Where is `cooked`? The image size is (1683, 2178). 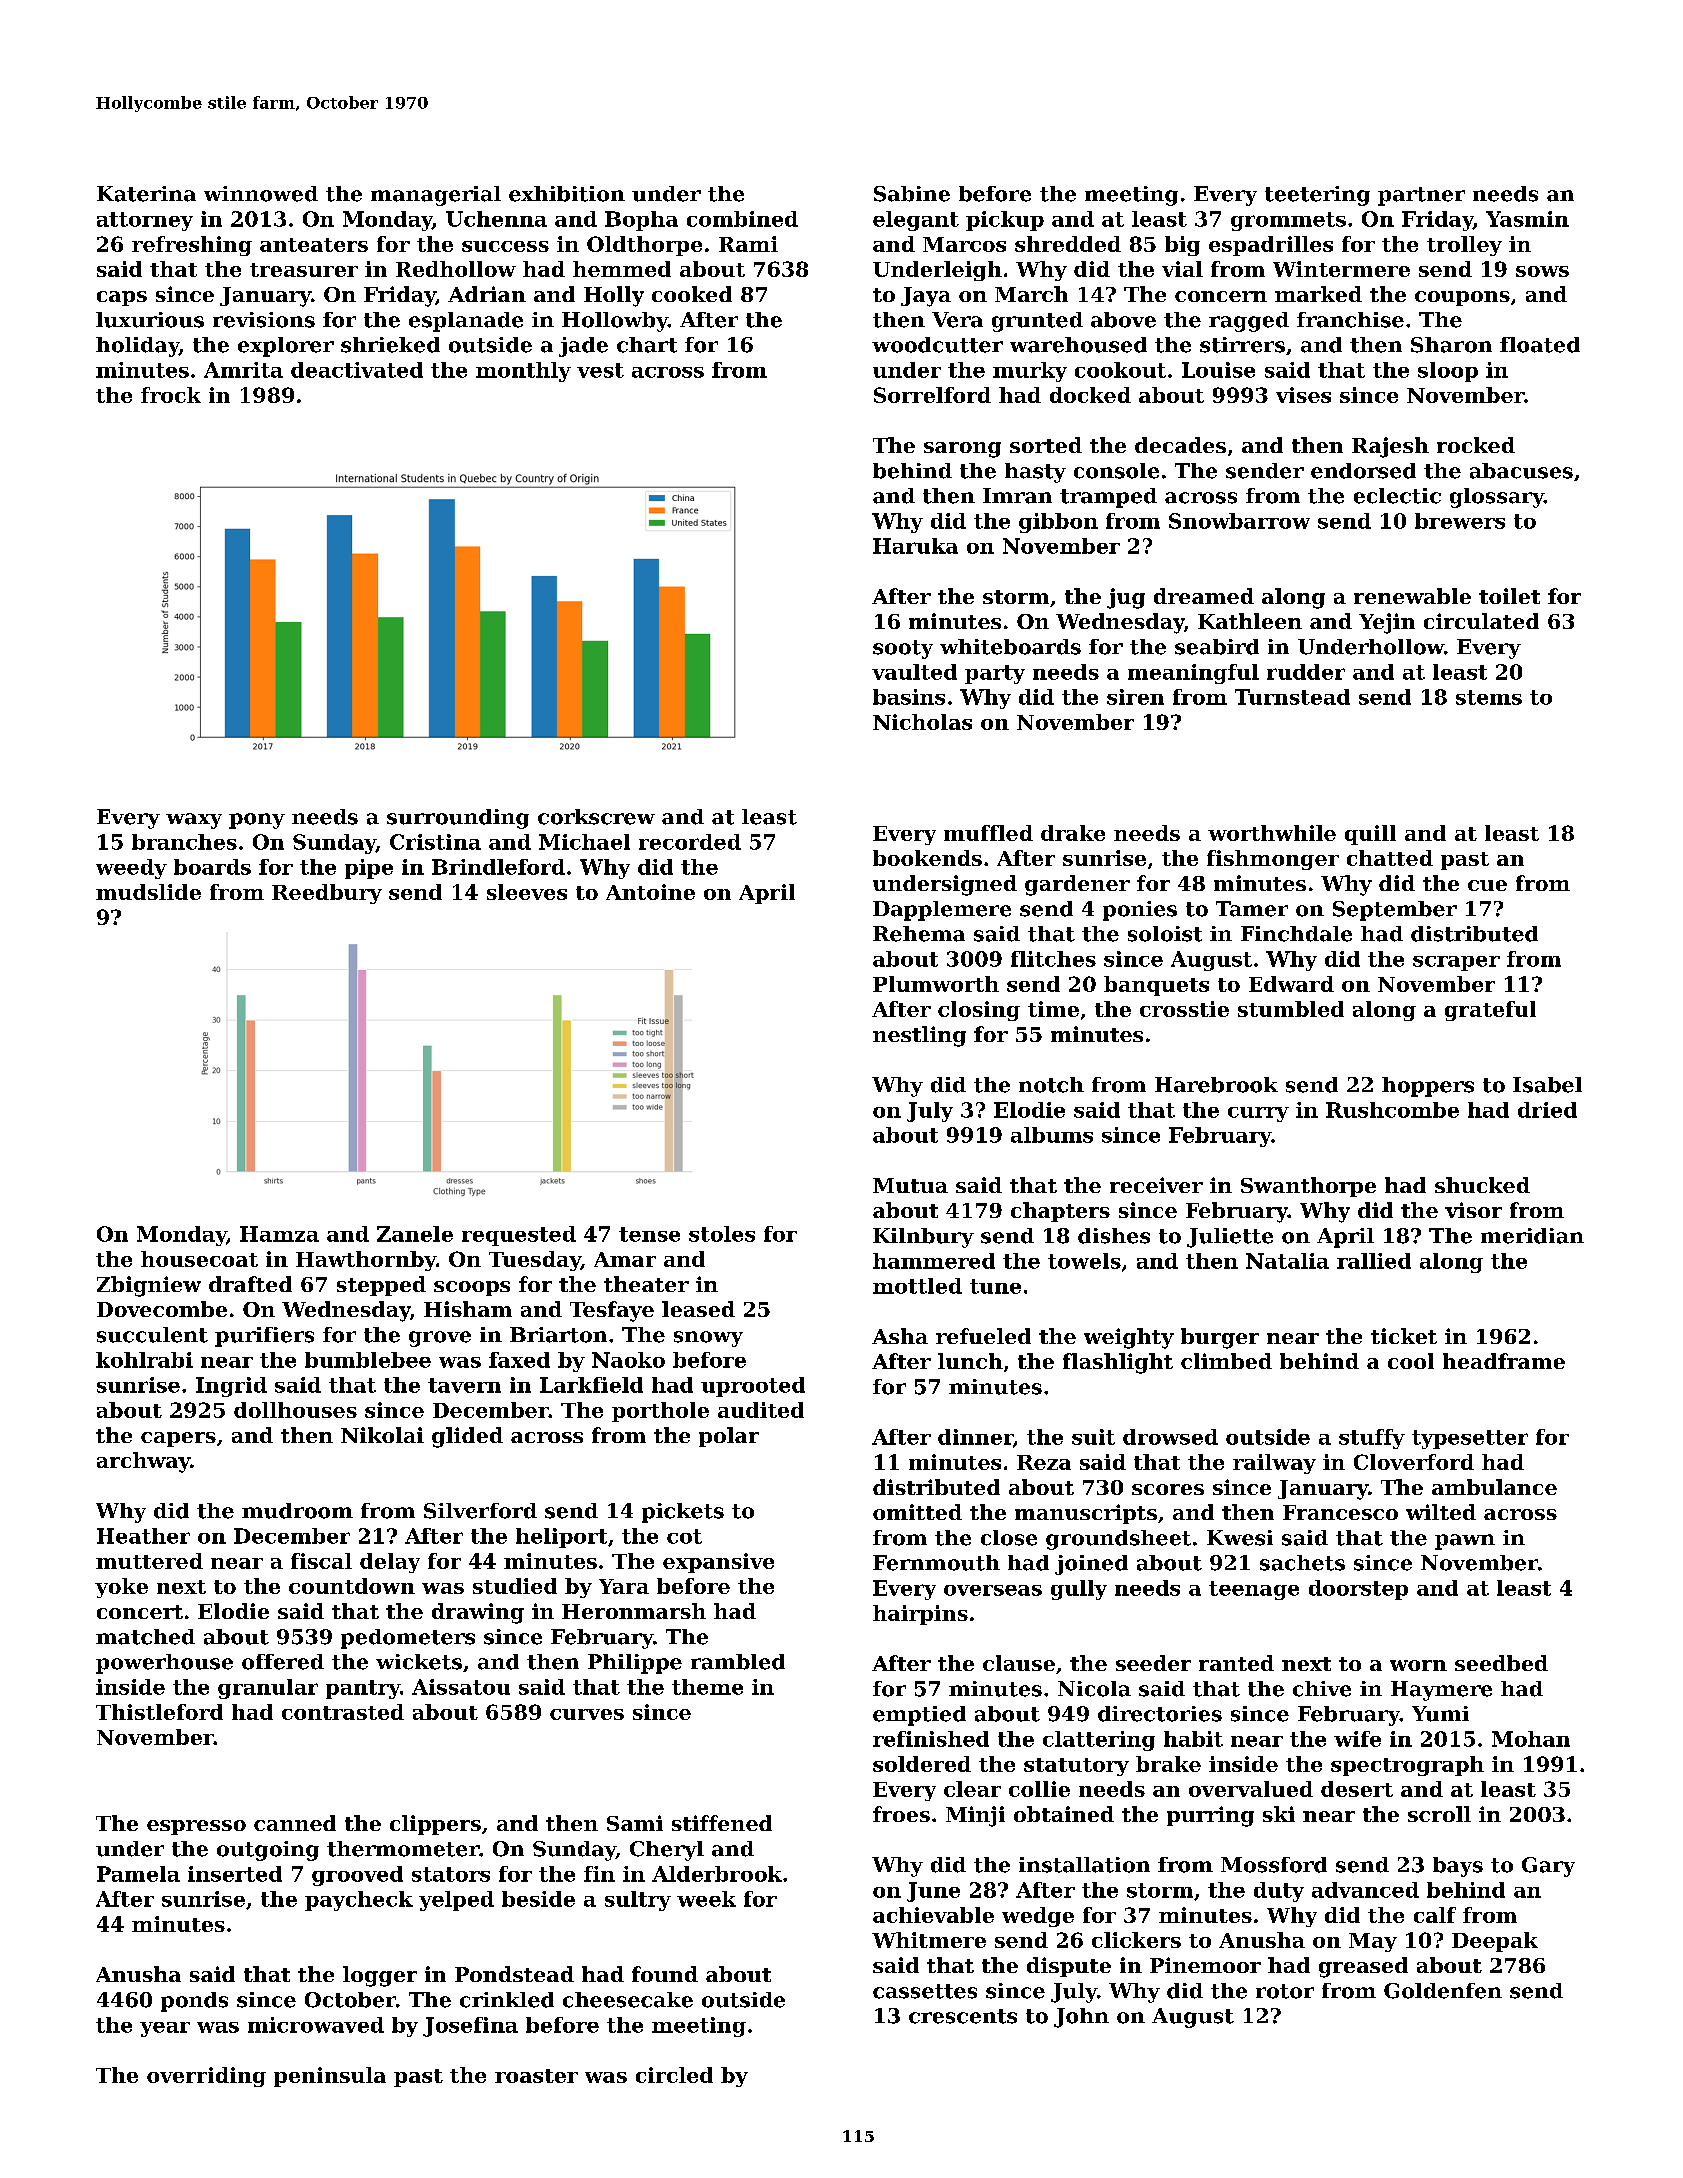
cooked is located at coordinates (692, 294).
